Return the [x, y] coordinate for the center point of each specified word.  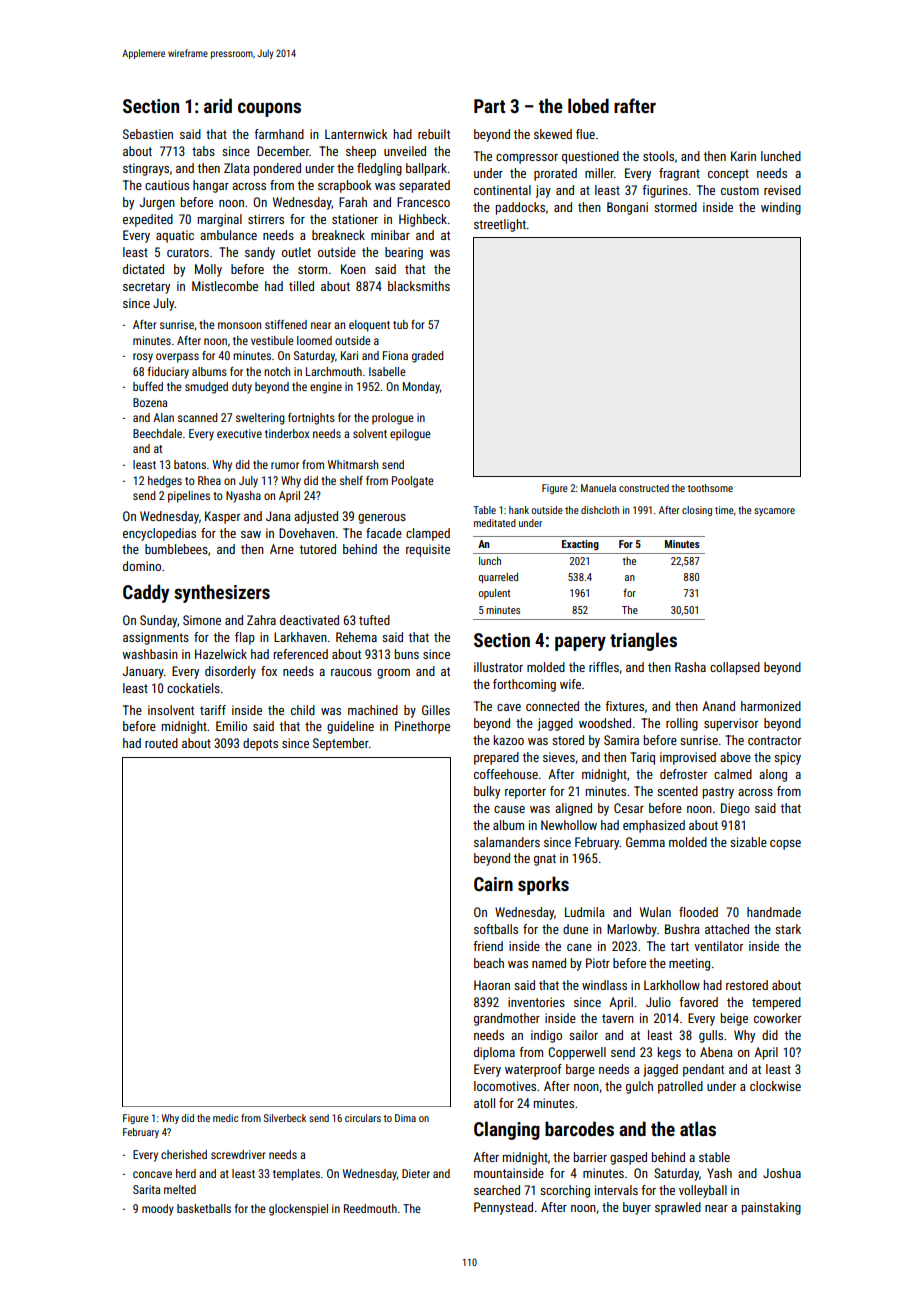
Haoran [492, 985]
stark [788, 929]
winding [781, 208]
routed [161, 743]
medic [225, 1118]
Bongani [627, 208]
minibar [390, 235]
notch [277, 371]
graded [428, 357]
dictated [143, 269]
